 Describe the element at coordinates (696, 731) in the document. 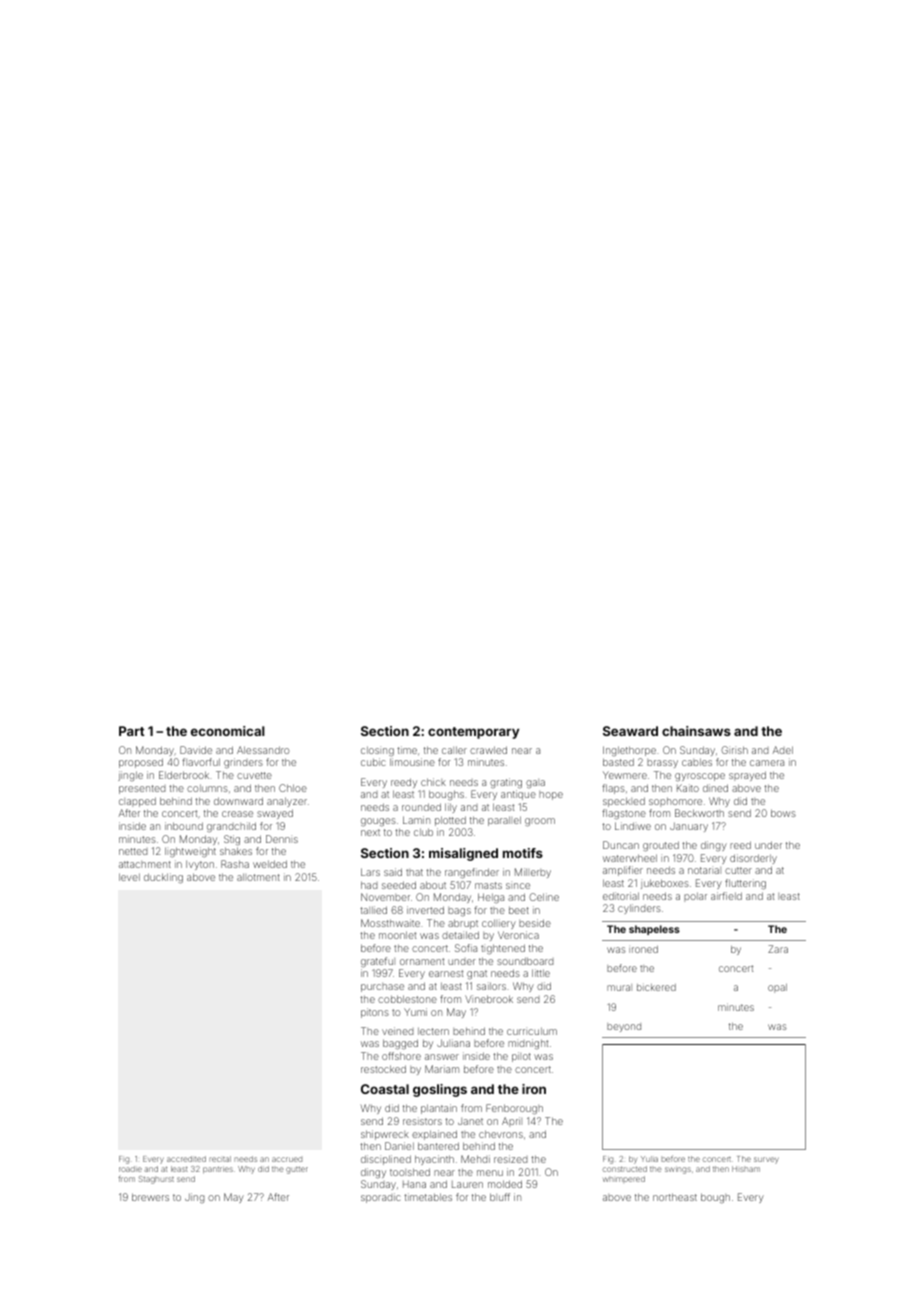

I see `chainsaws` at that location.
